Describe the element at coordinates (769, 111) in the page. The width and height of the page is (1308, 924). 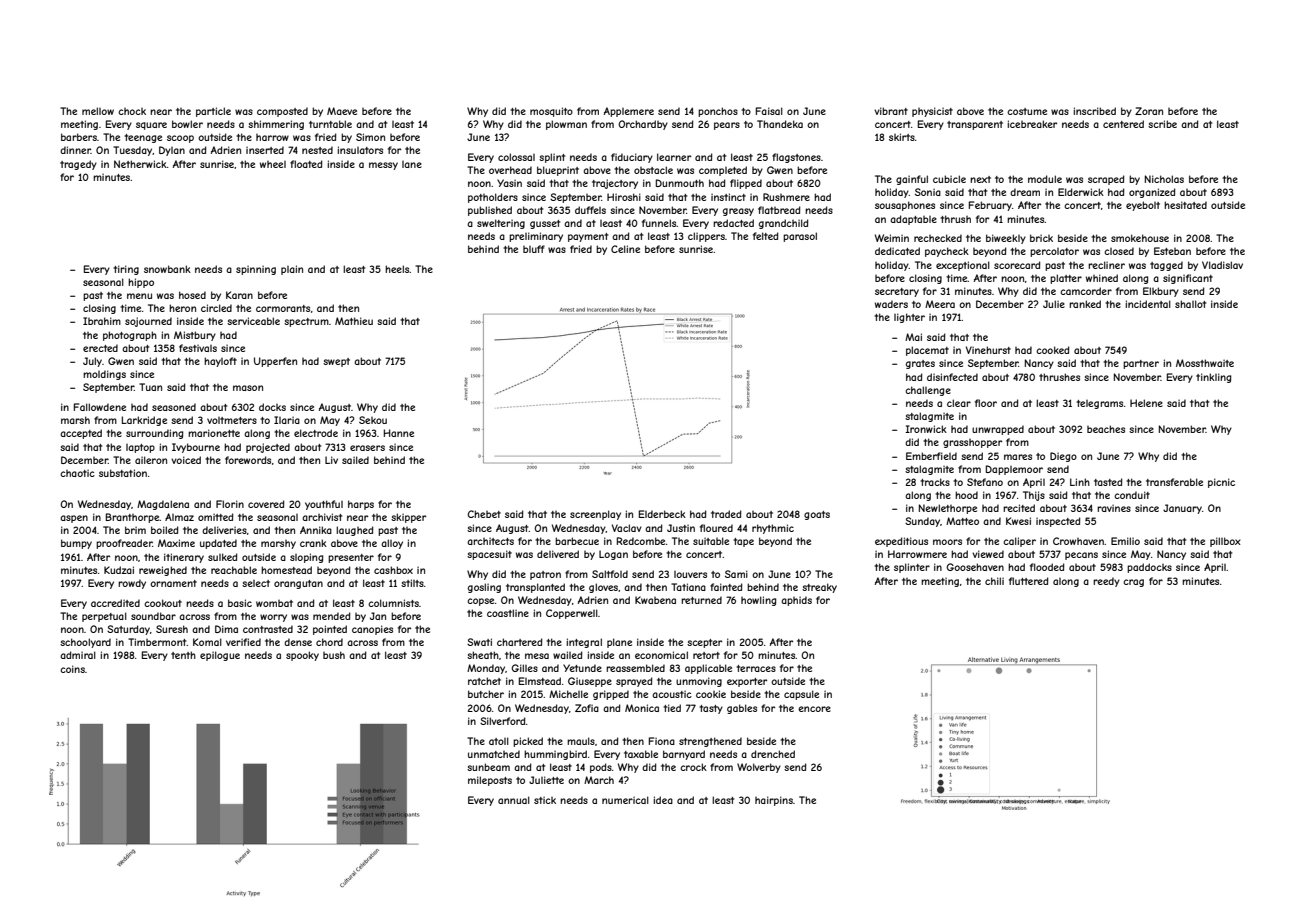
I see `Faisal` at that location.
